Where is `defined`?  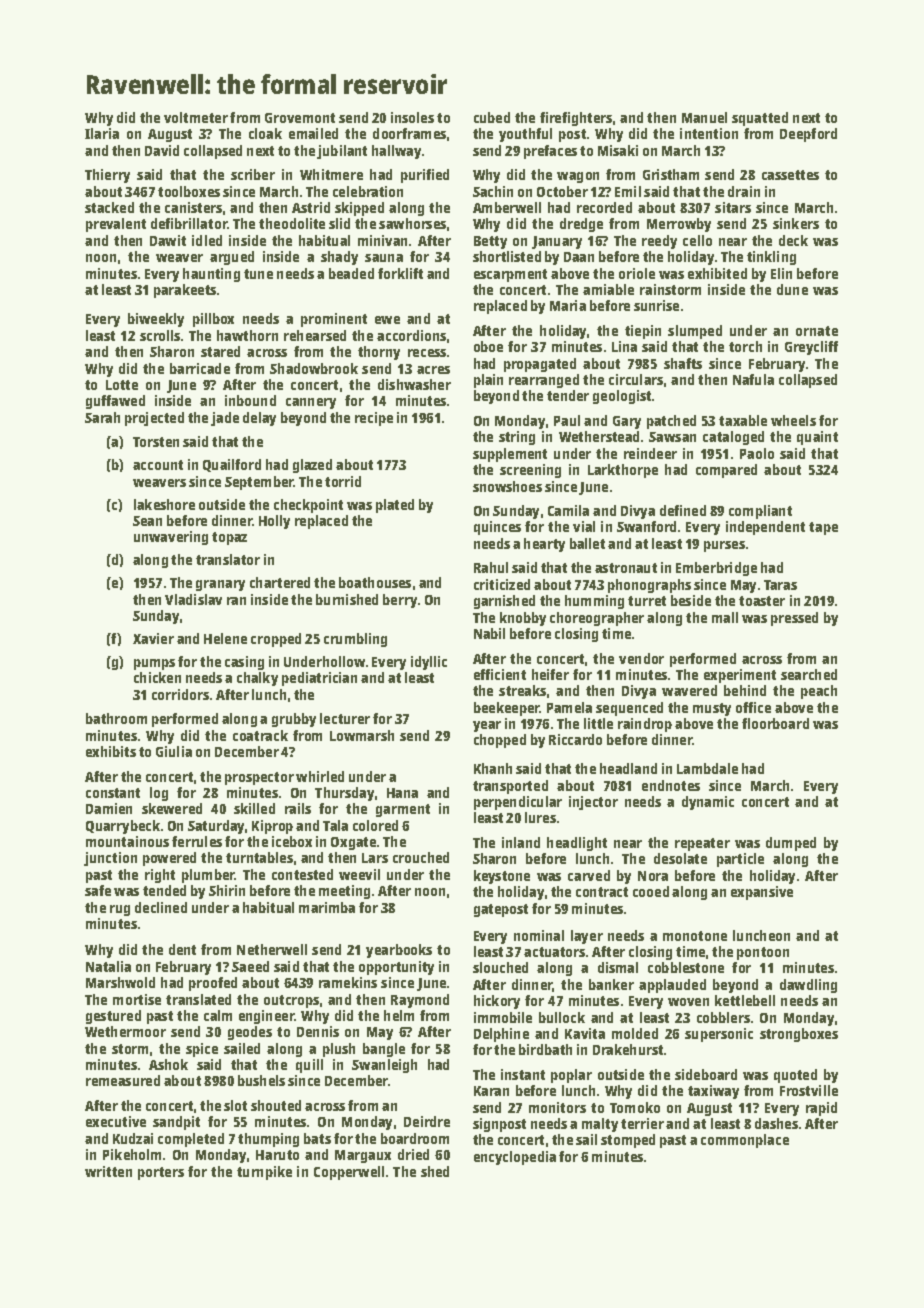 defined is located at coordinates (683, 510).
